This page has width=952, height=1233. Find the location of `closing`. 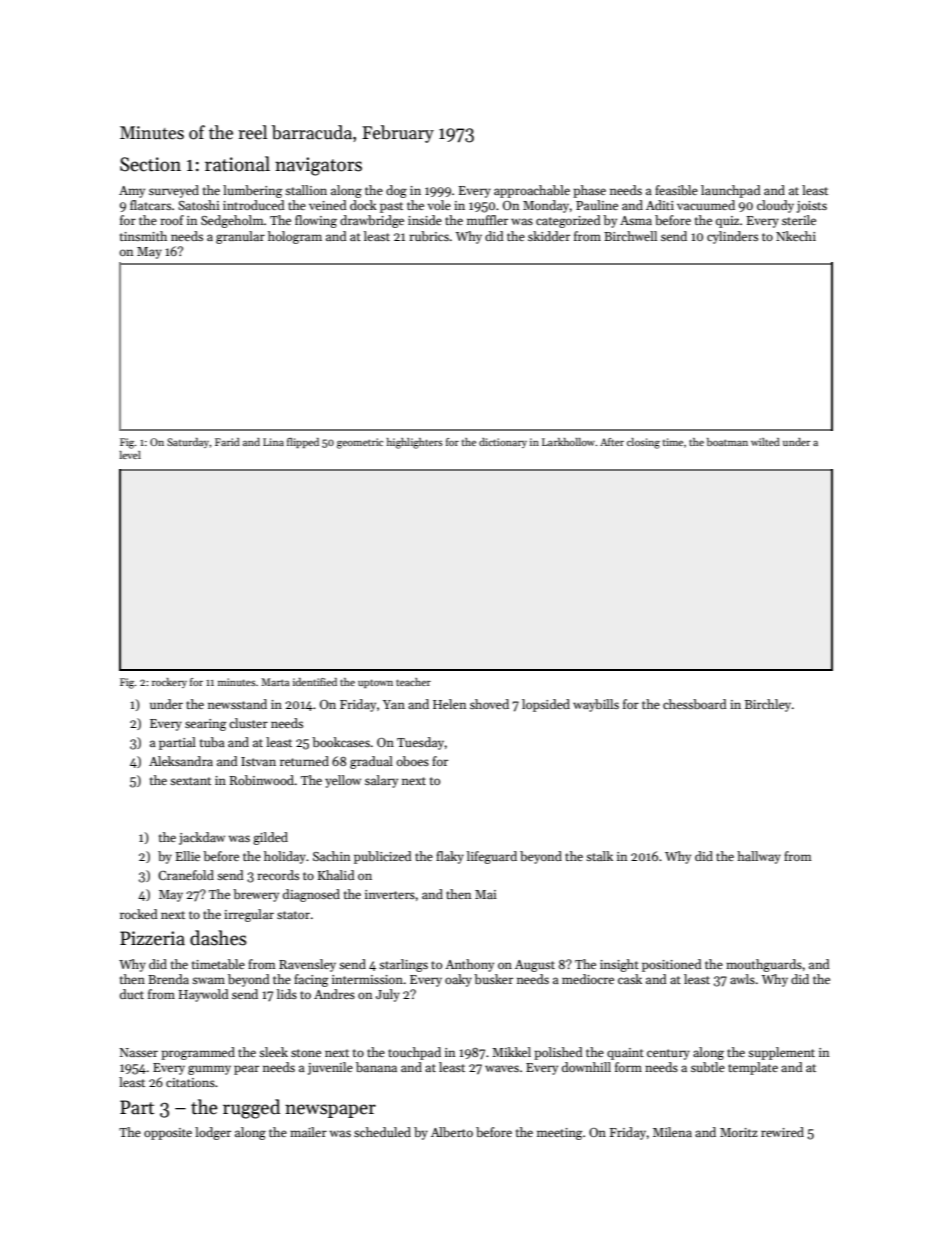

closing is located at coordinates (643, 443).
